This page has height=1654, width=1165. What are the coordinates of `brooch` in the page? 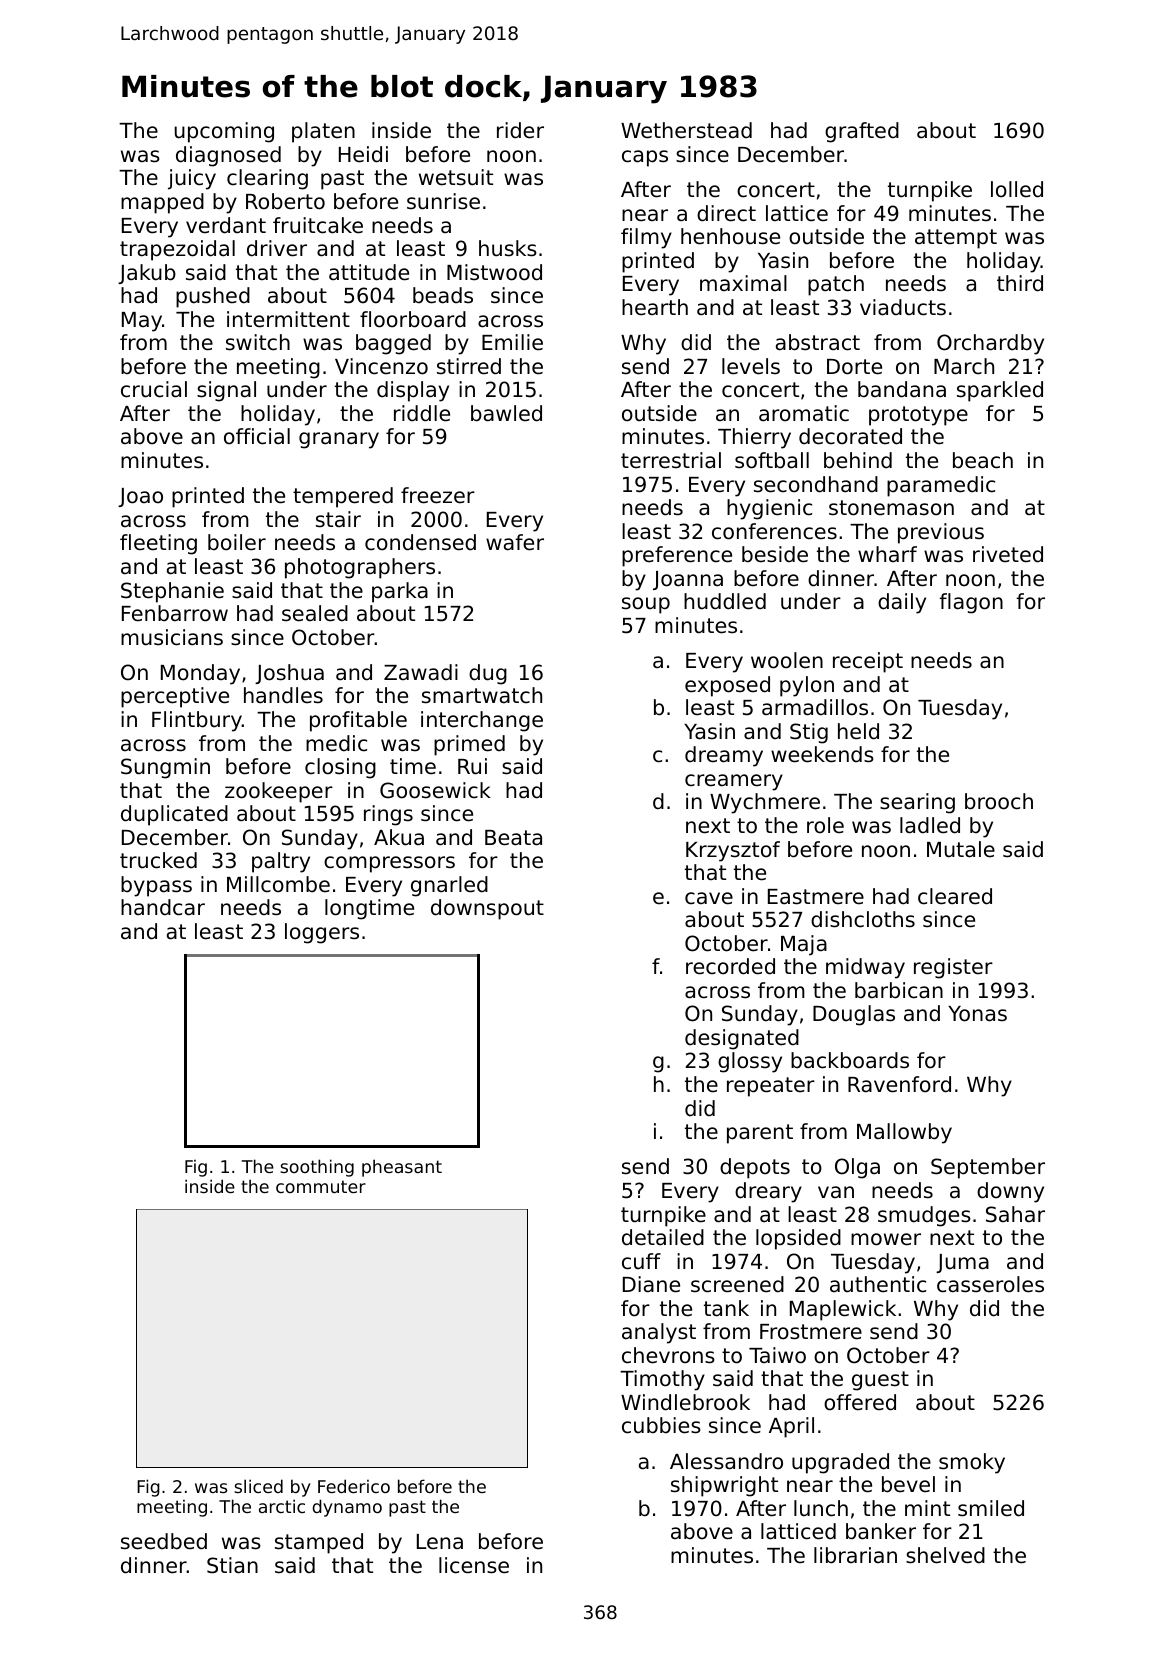 It's located at (999, 801).
